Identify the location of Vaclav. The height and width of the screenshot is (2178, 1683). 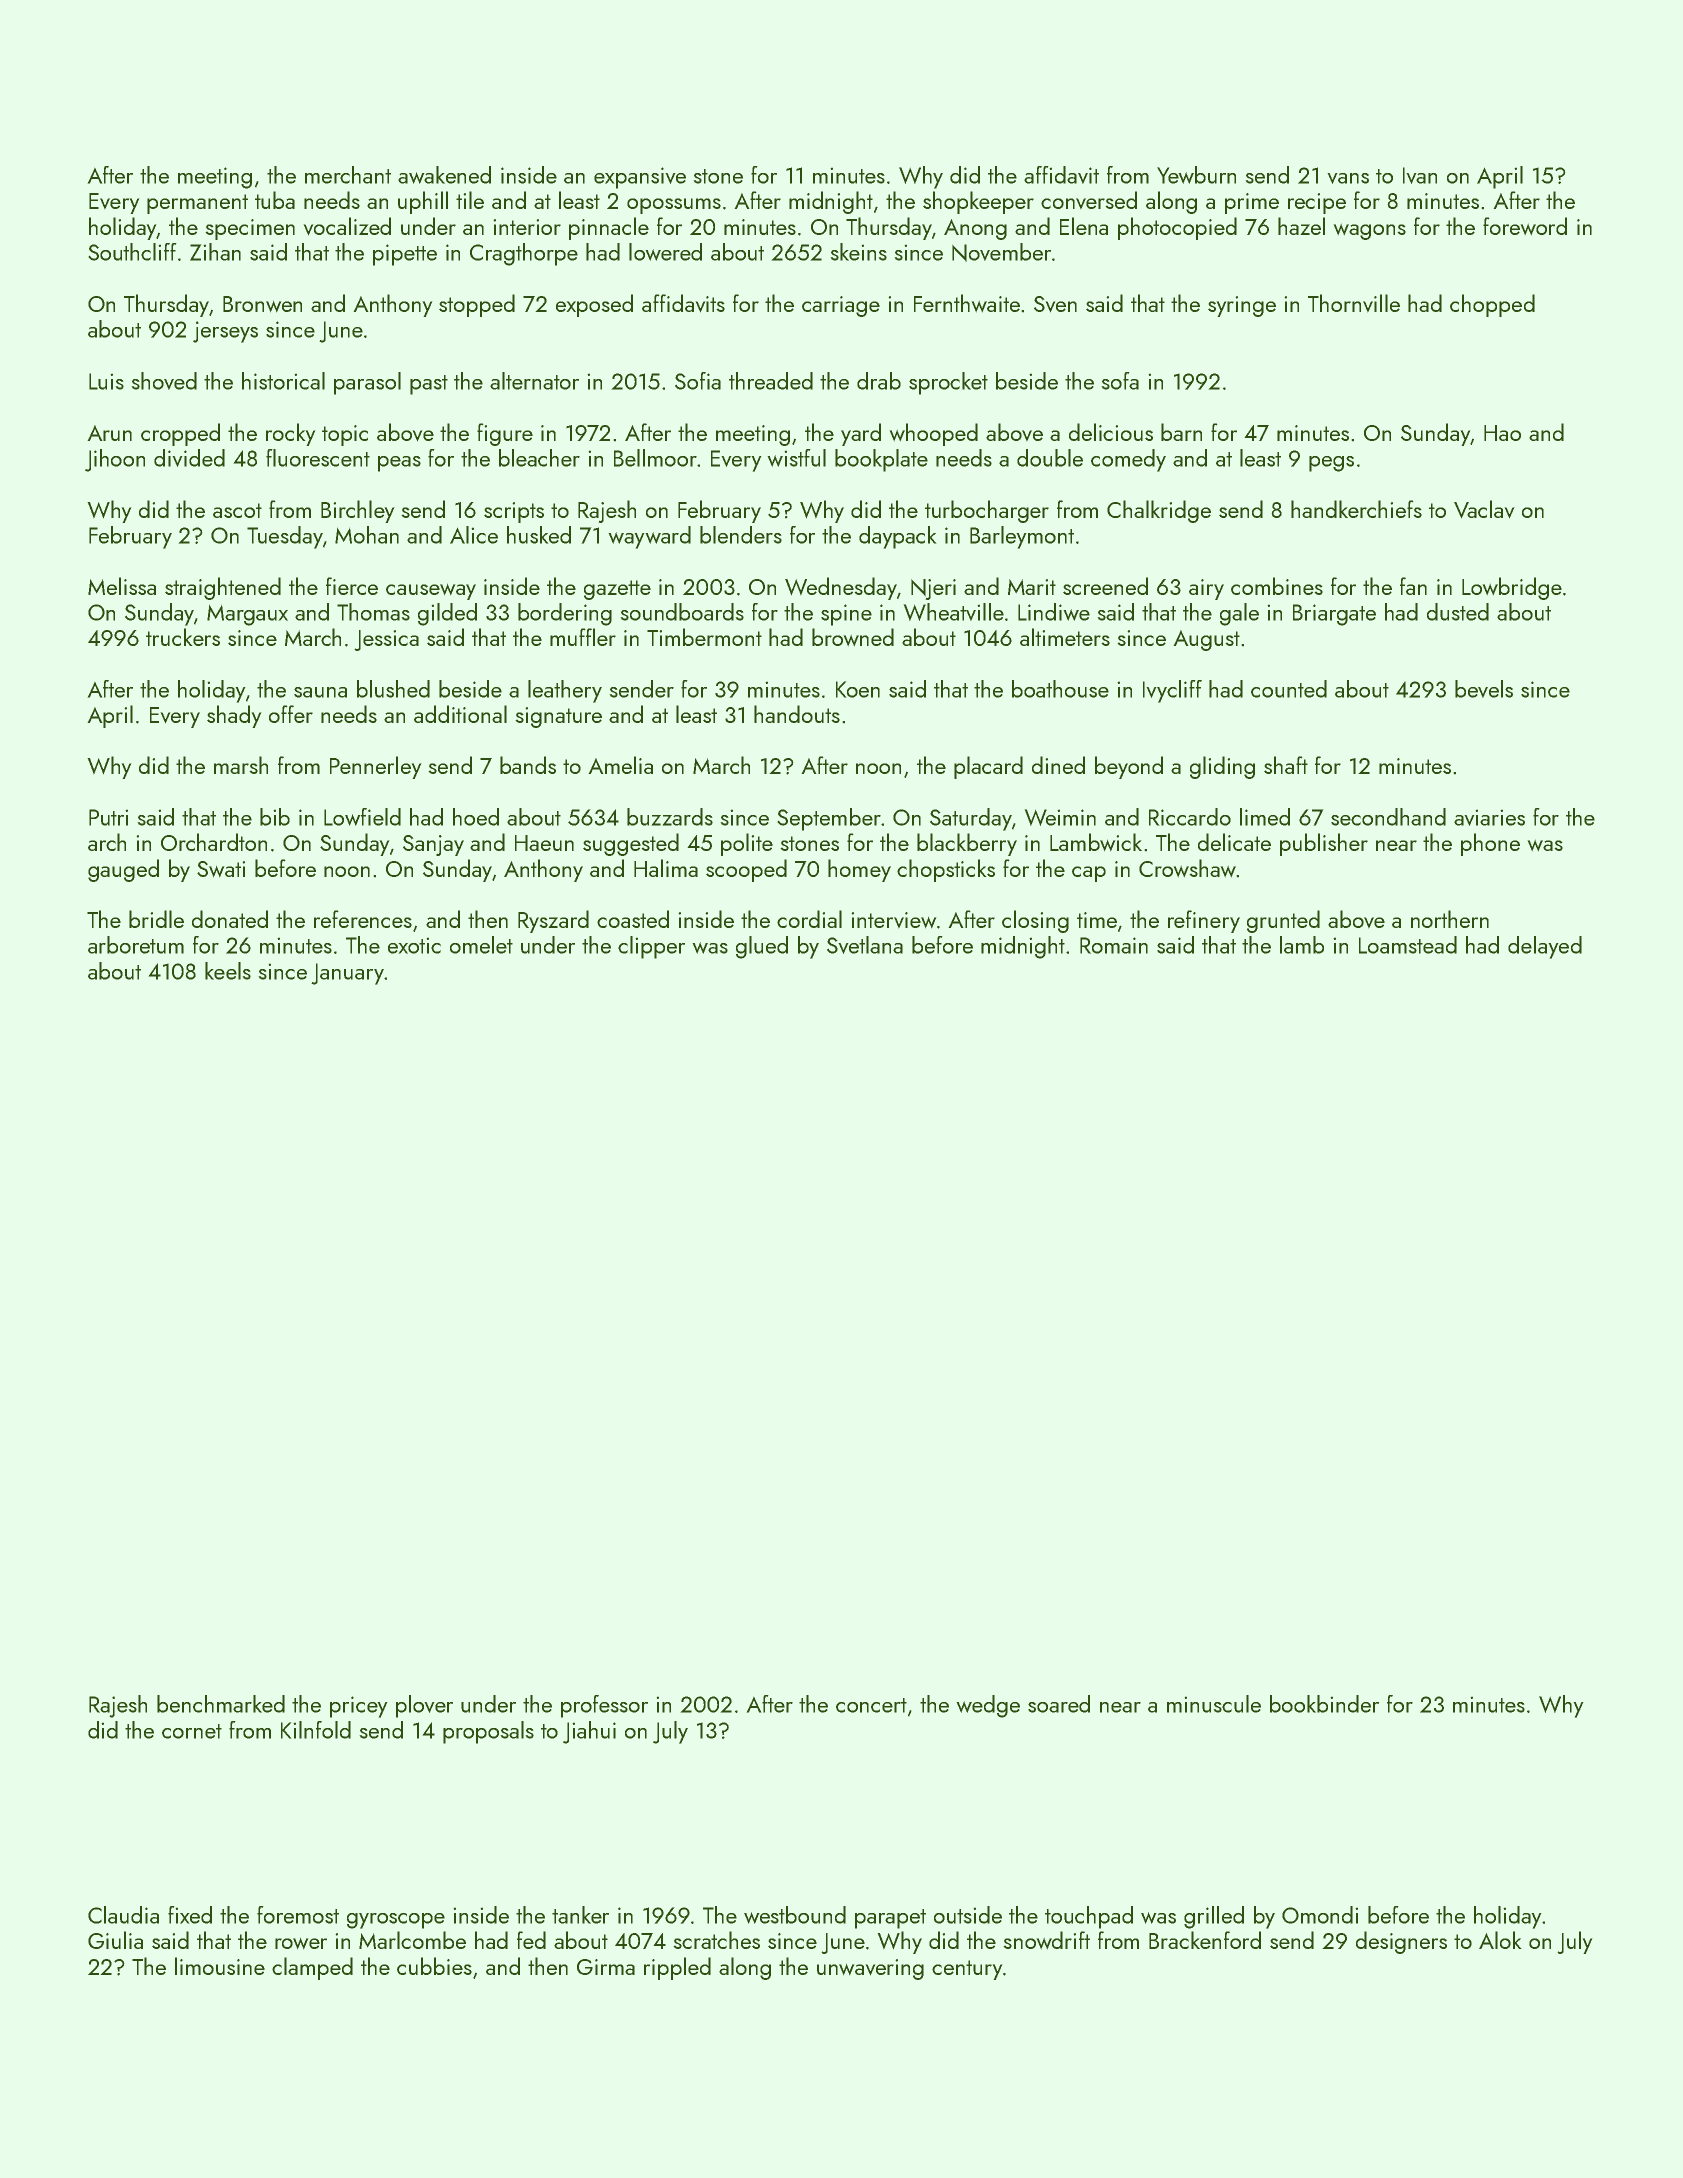
(1484, 509).
